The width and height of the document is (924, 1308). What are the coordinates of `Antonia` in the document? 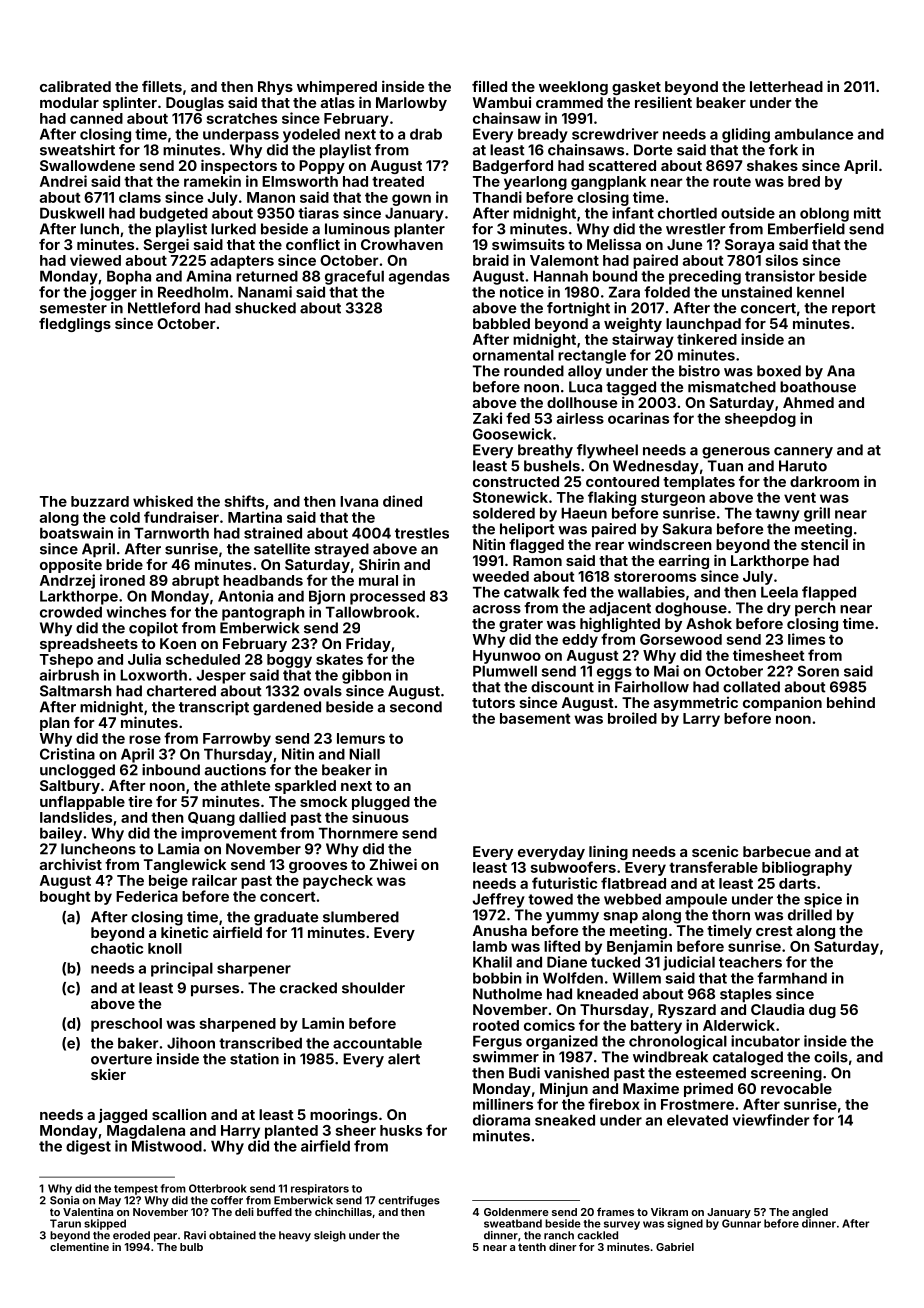 It's located at (245, 596).
